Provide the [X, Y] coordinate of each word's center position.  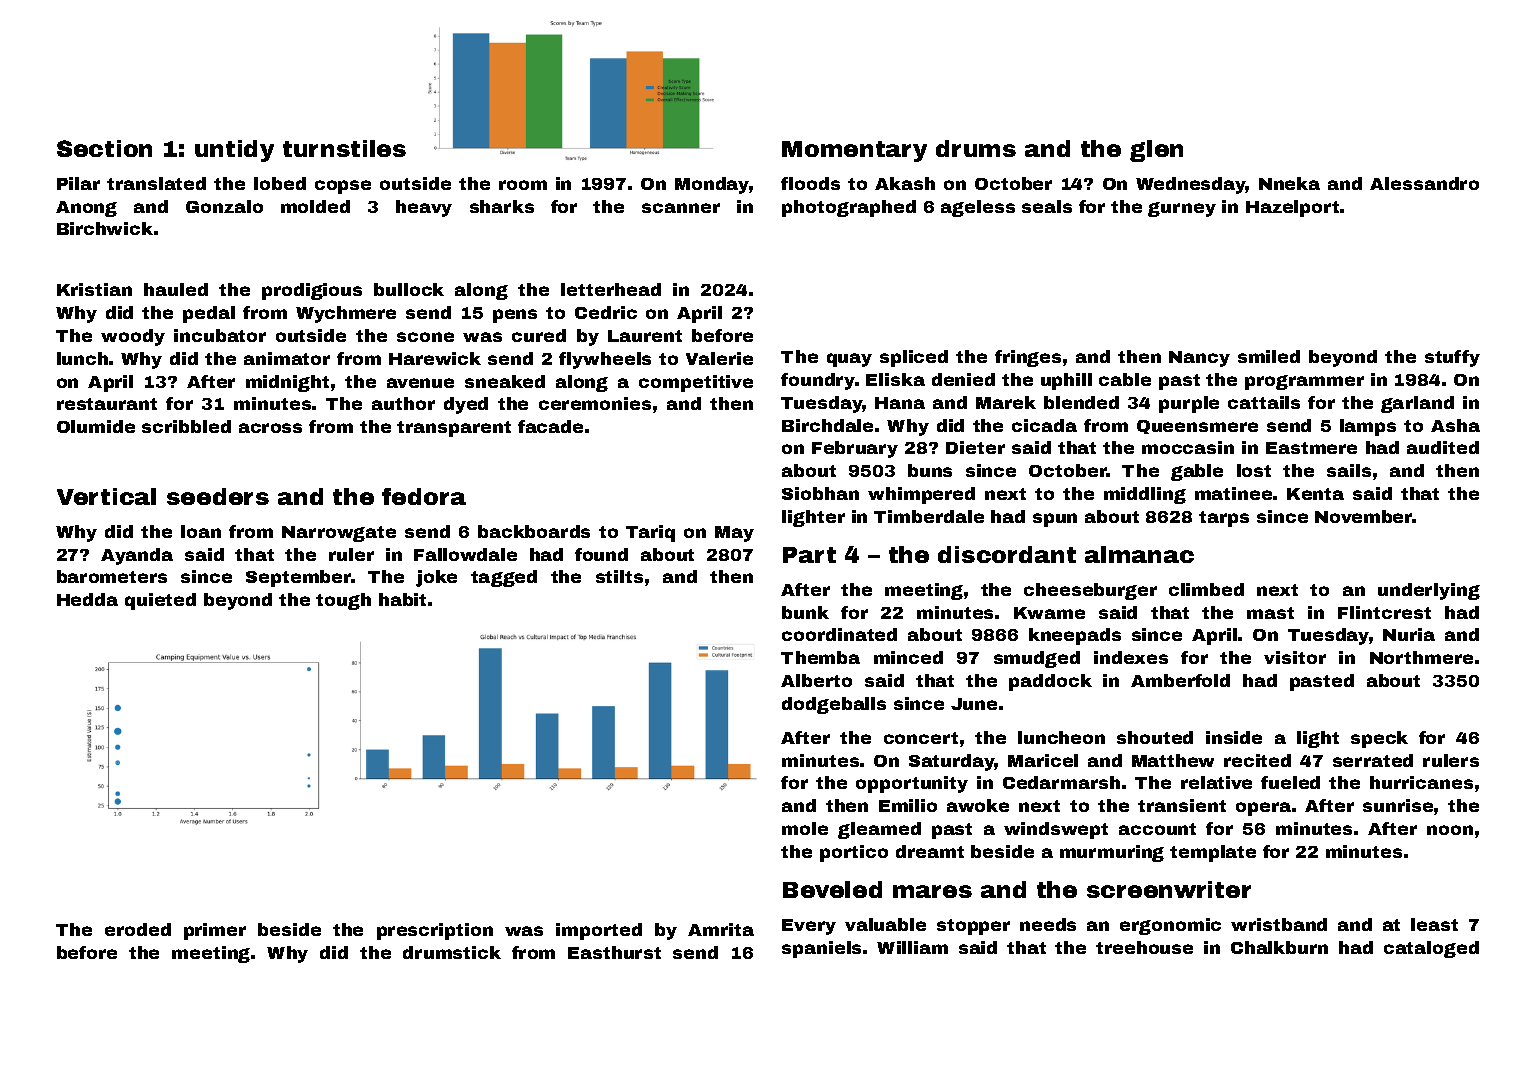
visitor [1295, 657]
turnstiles [344, 148]
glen [1156, 151]
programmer [1304, 382]
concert [921, 738]
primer [215, 931]
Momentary [854, 151]
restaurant [107, 404]
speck [1379, 739]
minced [908, 657]
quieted [160, 601]
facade [550, 426]
